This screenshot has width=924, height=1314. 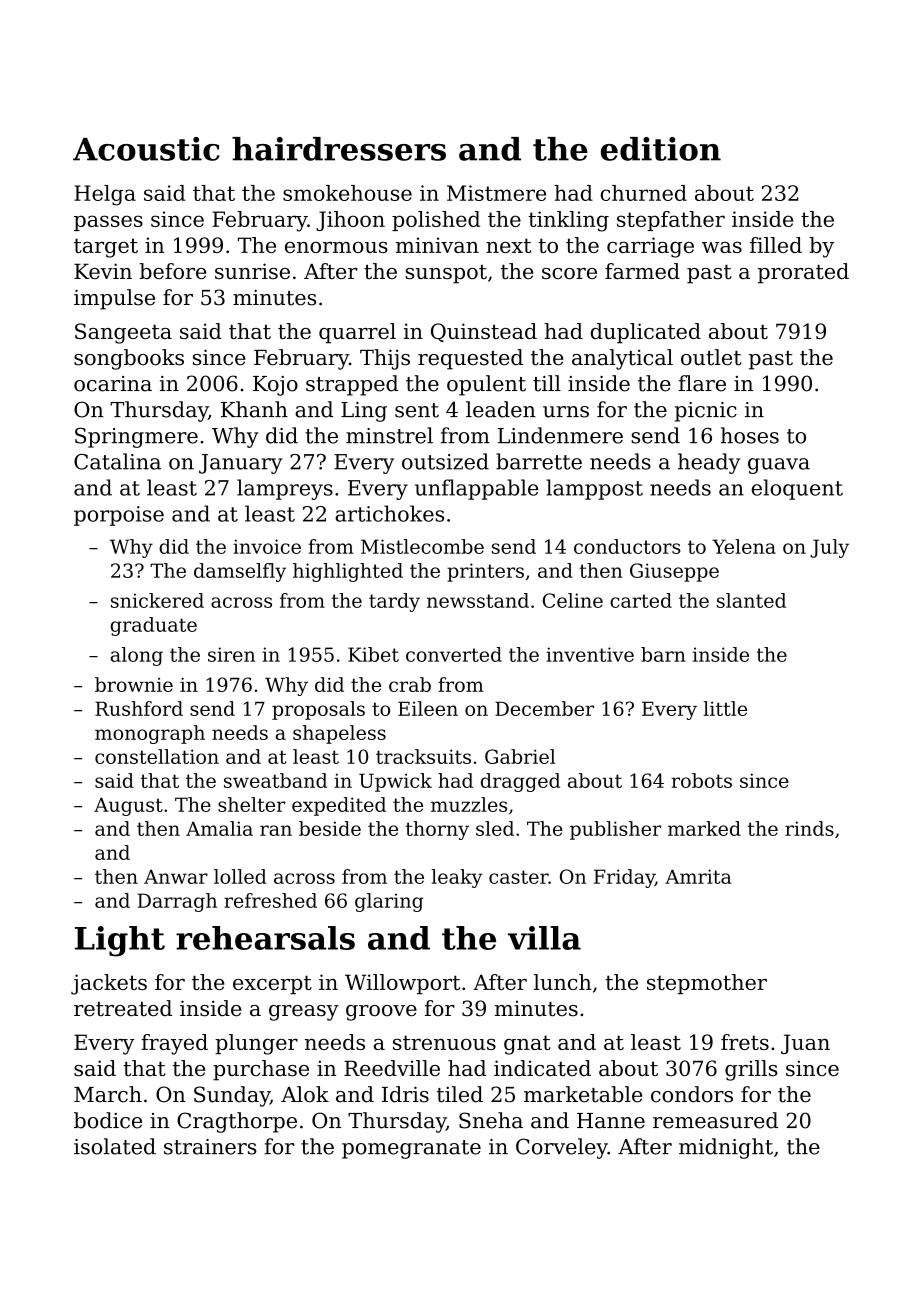 I want to click on frayed, so click(x=174, y=1044).
